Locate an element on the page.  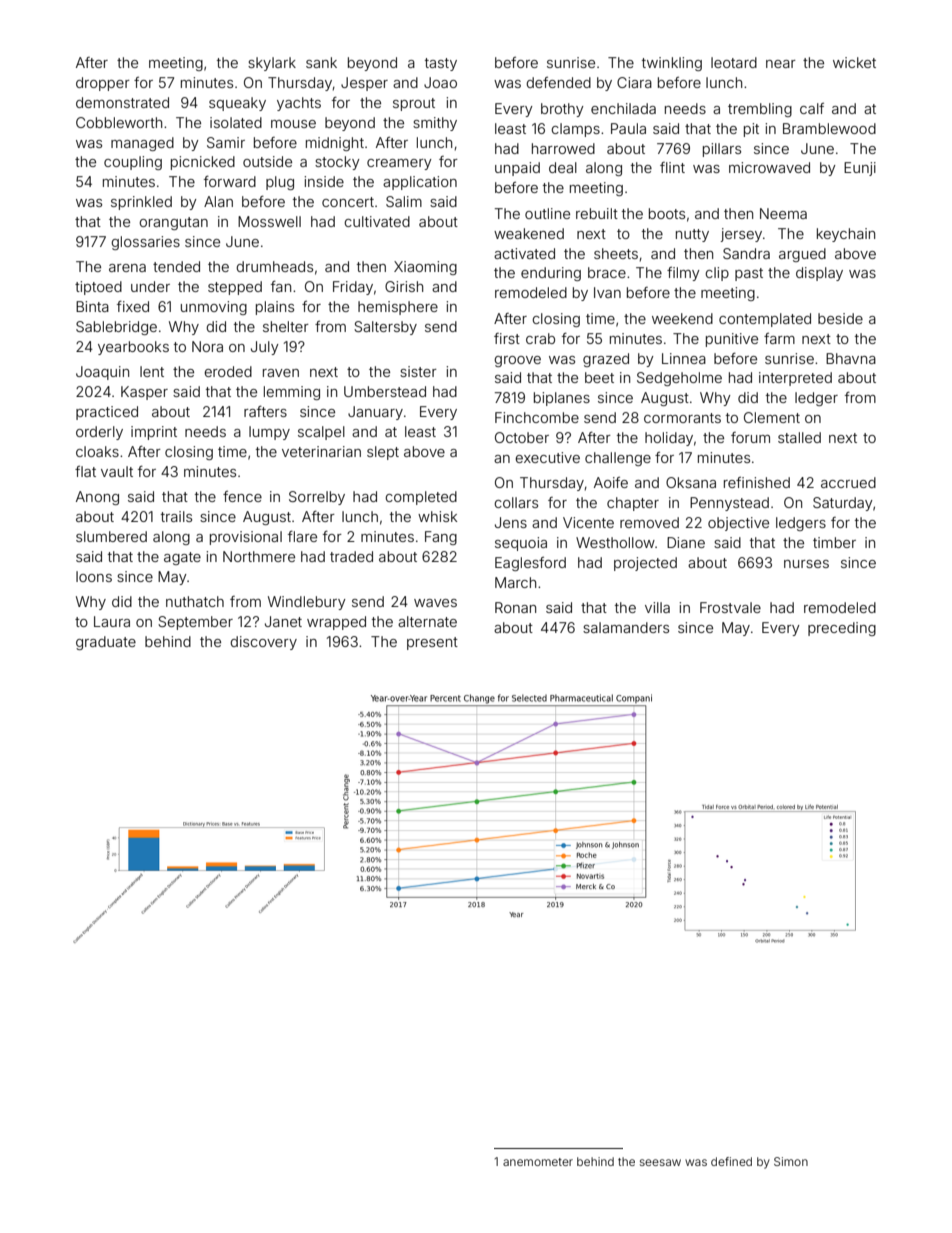
anemometer is located at coordinates (538, 1162).
